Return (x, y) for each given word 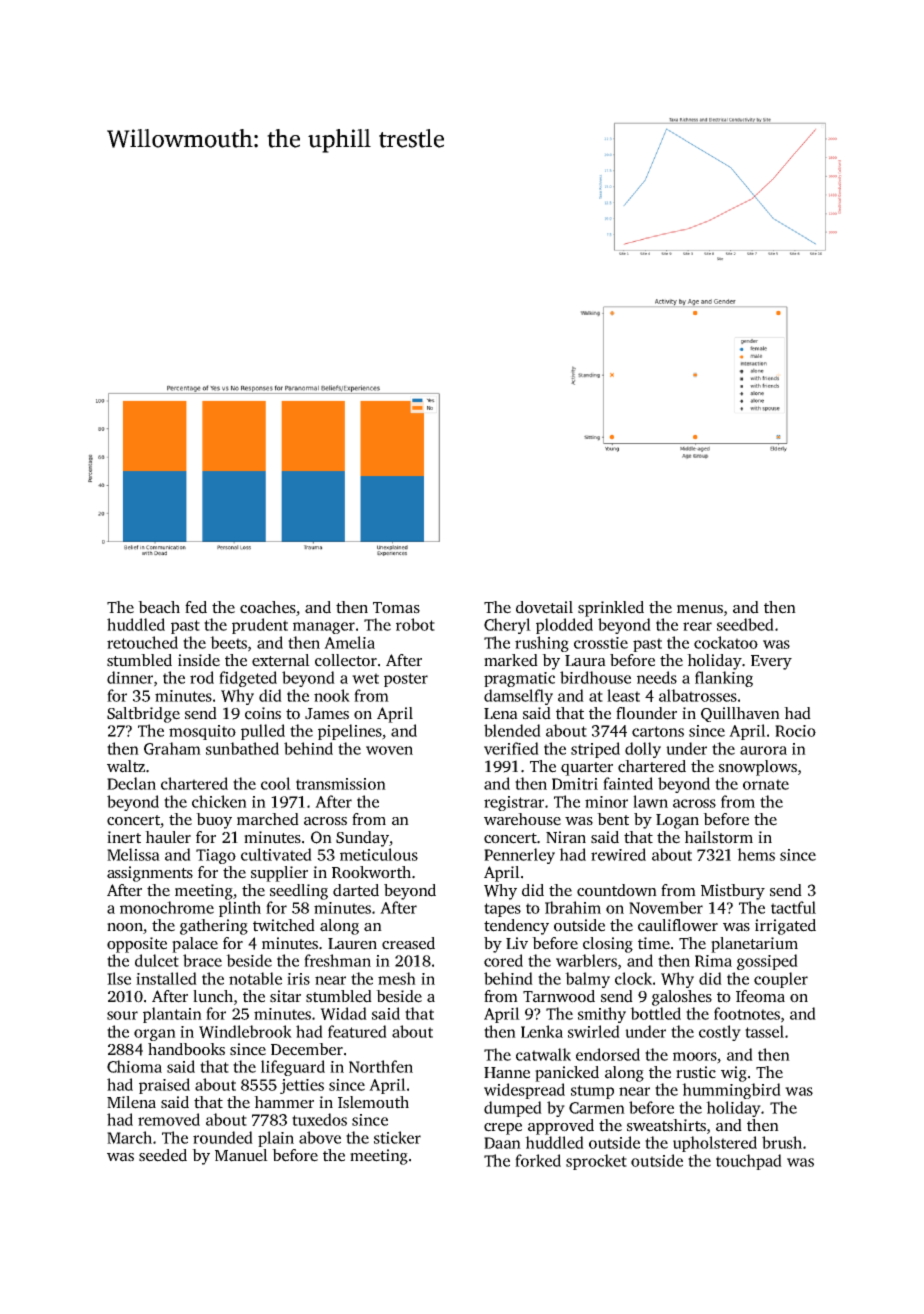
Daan (502, 1143)
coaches (268, 607)
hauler (168, 837)
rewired (618, 854)
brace (202, 960)
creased (408, 943)
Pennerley (519, 856)
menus (700, 609)
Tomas (396, 608)
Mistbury (733, 892)
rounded (223, 1137)
